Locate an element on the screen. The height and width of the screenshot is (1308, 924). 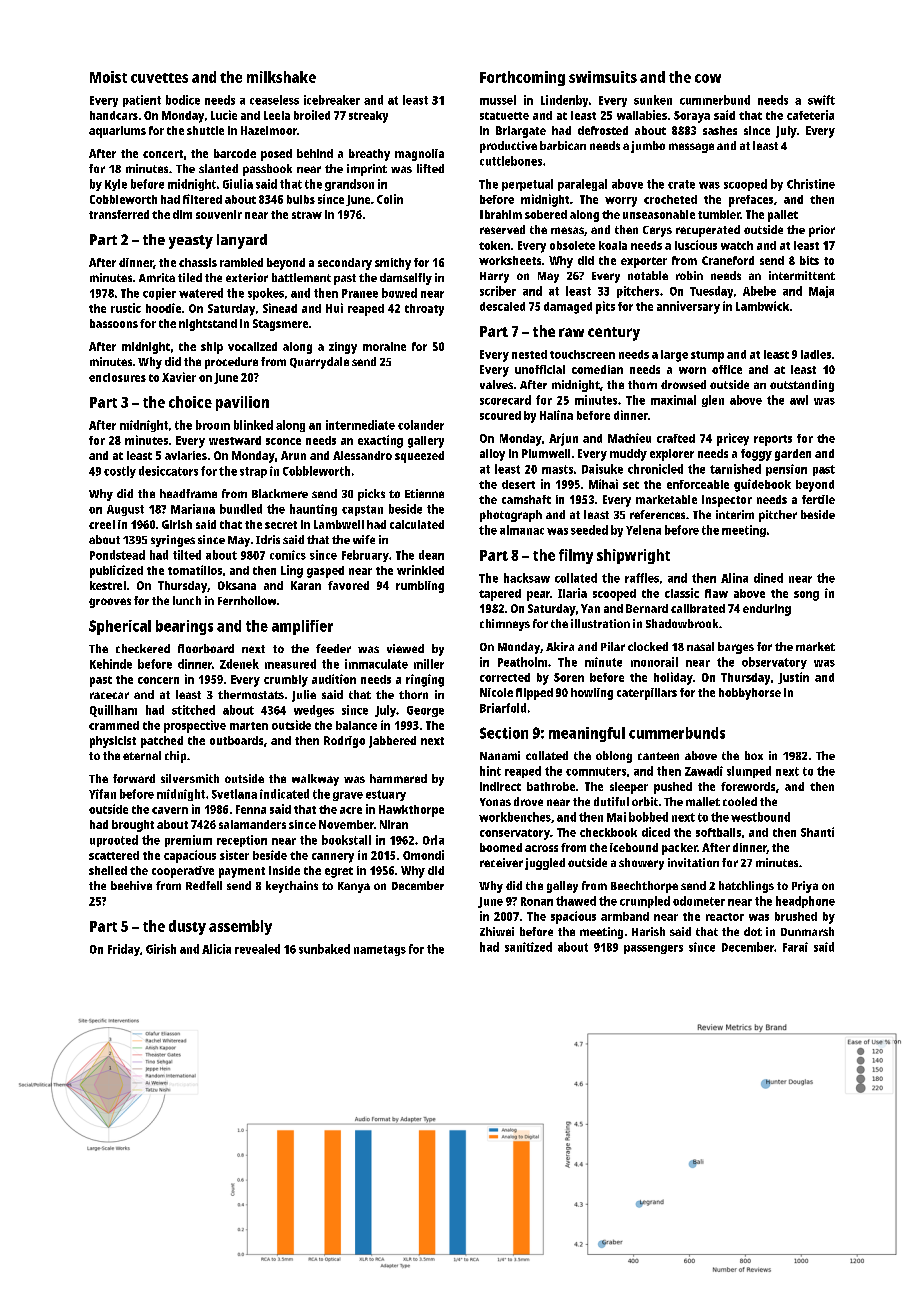
picks is located at coordinates (371, 495).
